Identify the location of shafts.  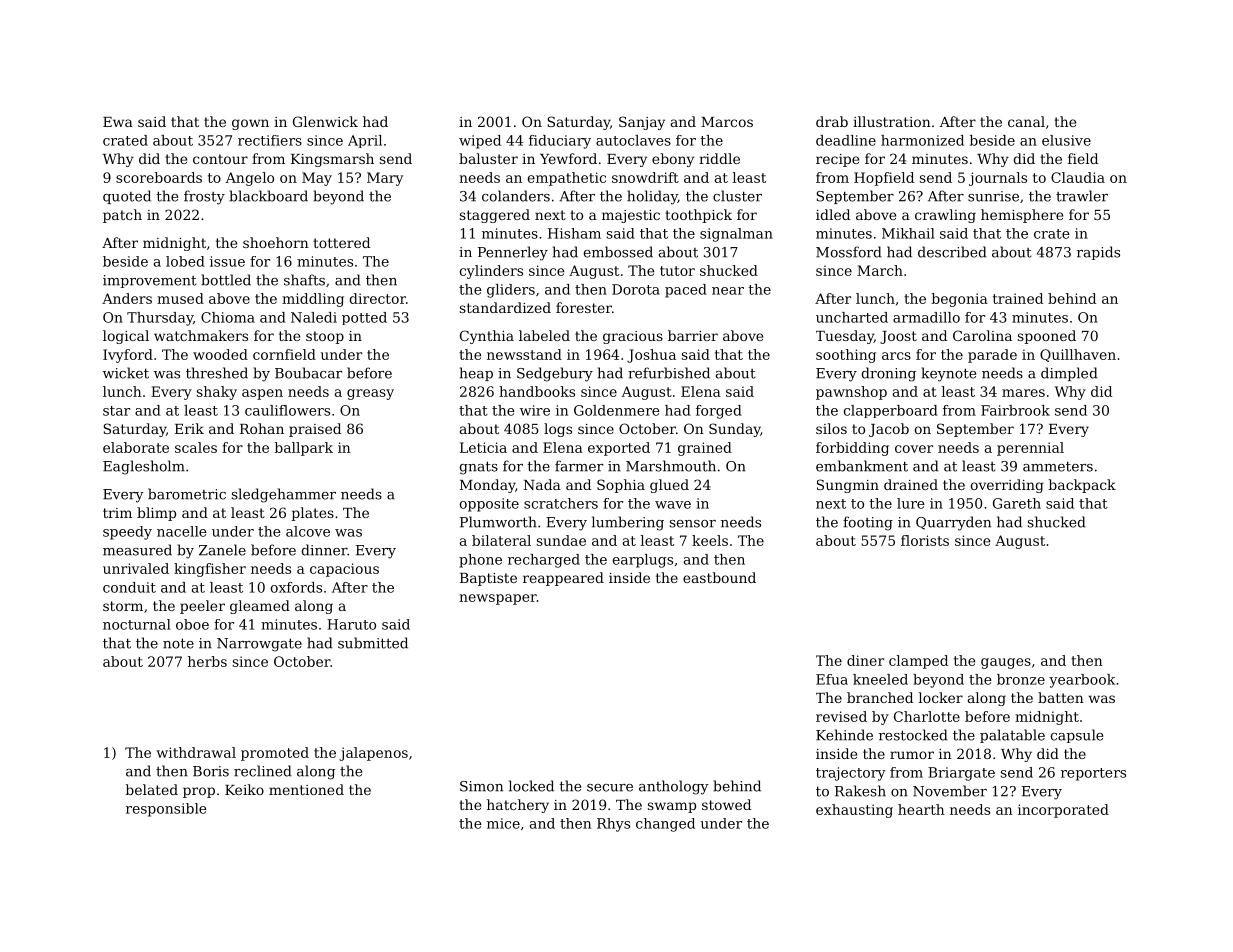
(304, 280).
